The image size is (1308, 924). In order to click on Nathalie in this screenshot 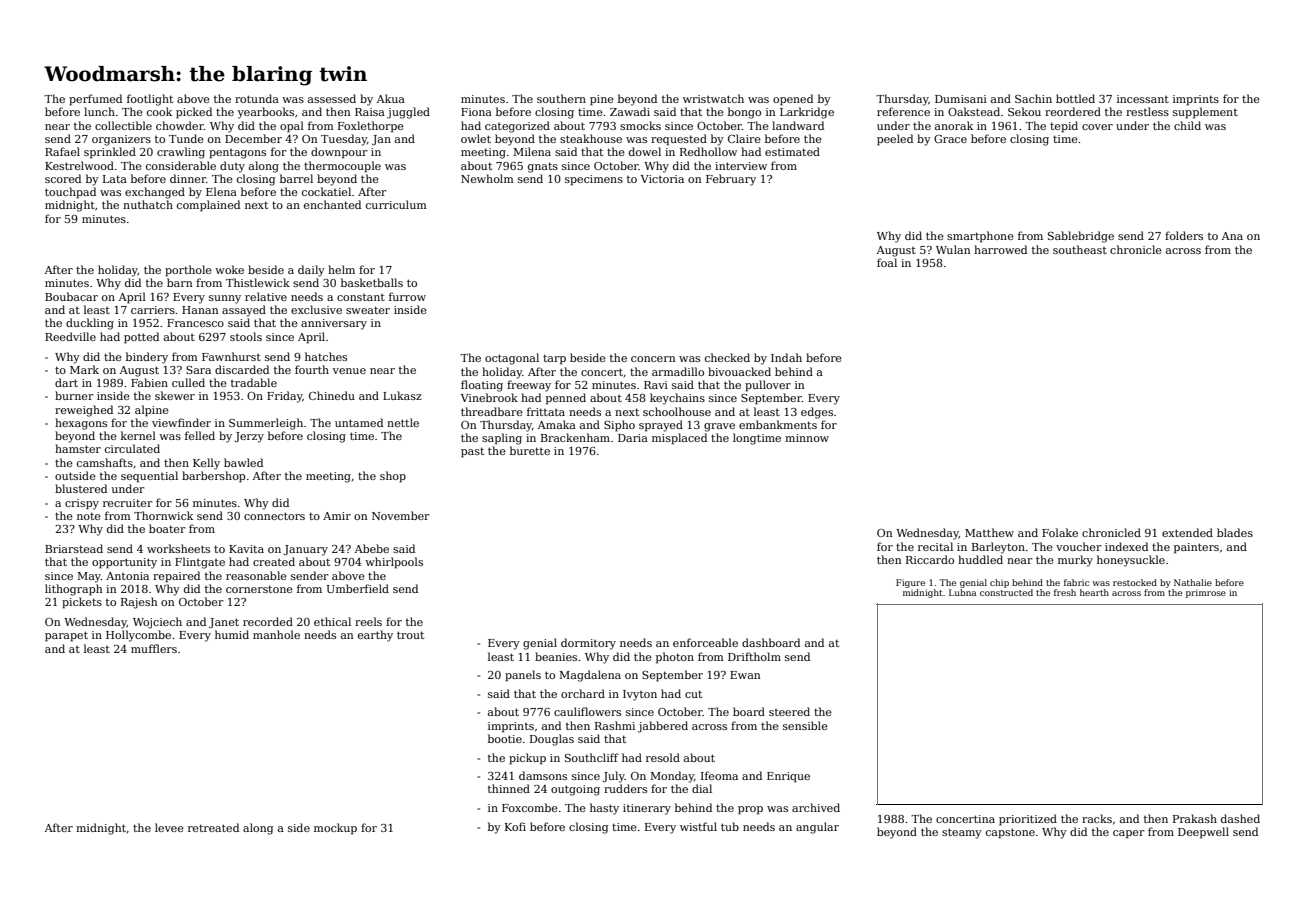, I will do `click(1193, 582)`.
